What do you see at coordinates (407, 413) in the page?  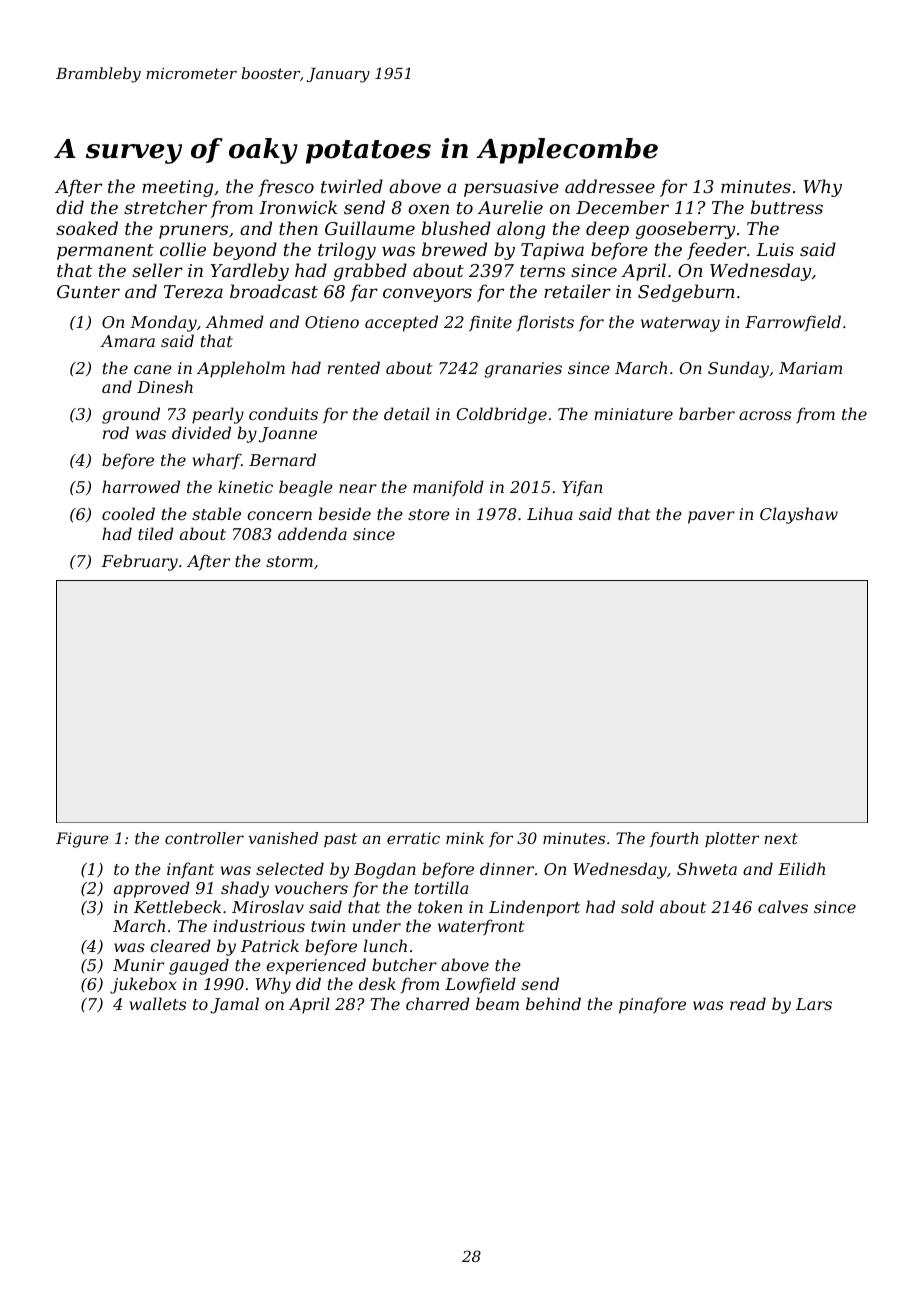 I see `detail` at bounding box center [407, 413].
